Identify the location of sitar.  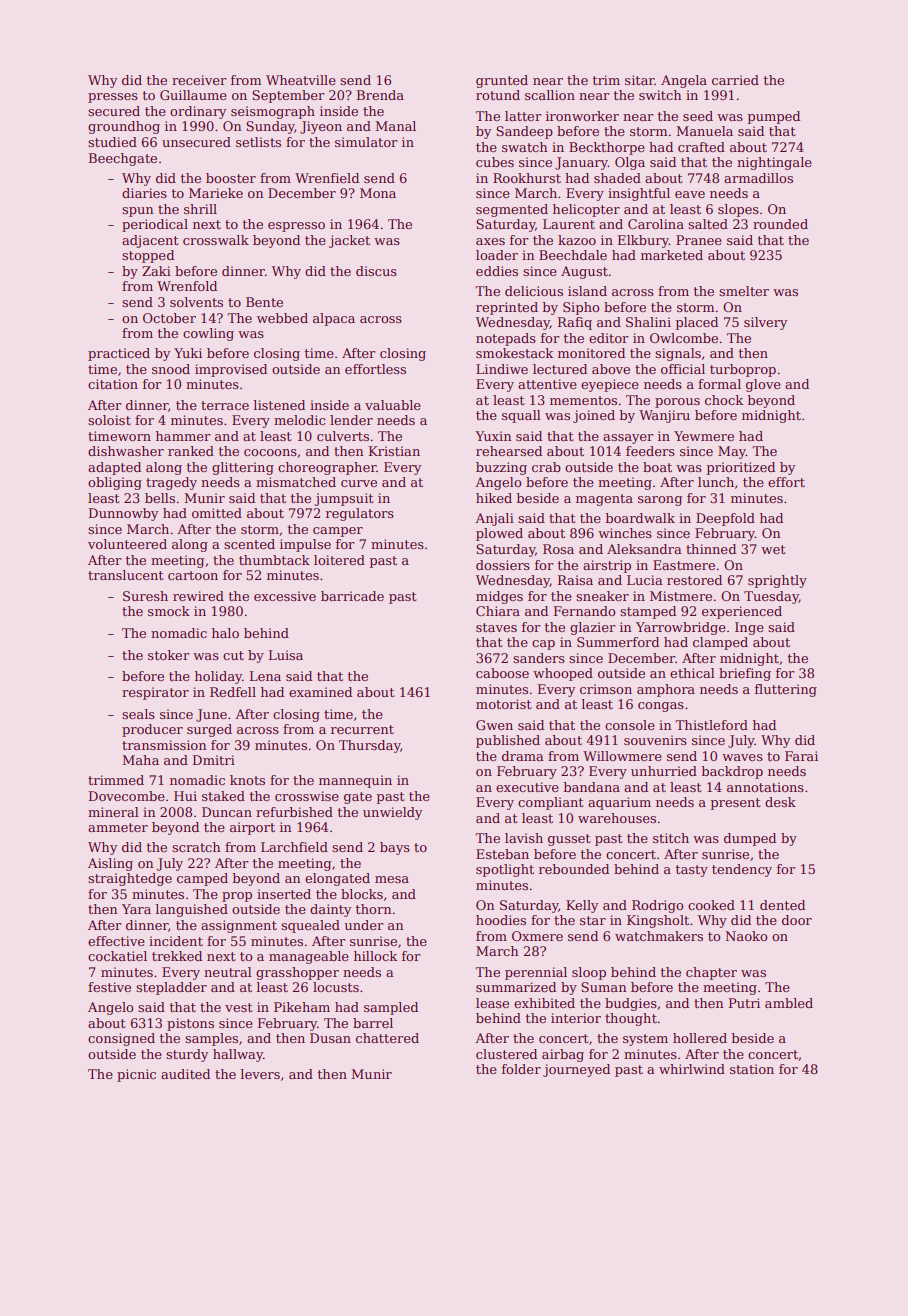
(640, 80).
